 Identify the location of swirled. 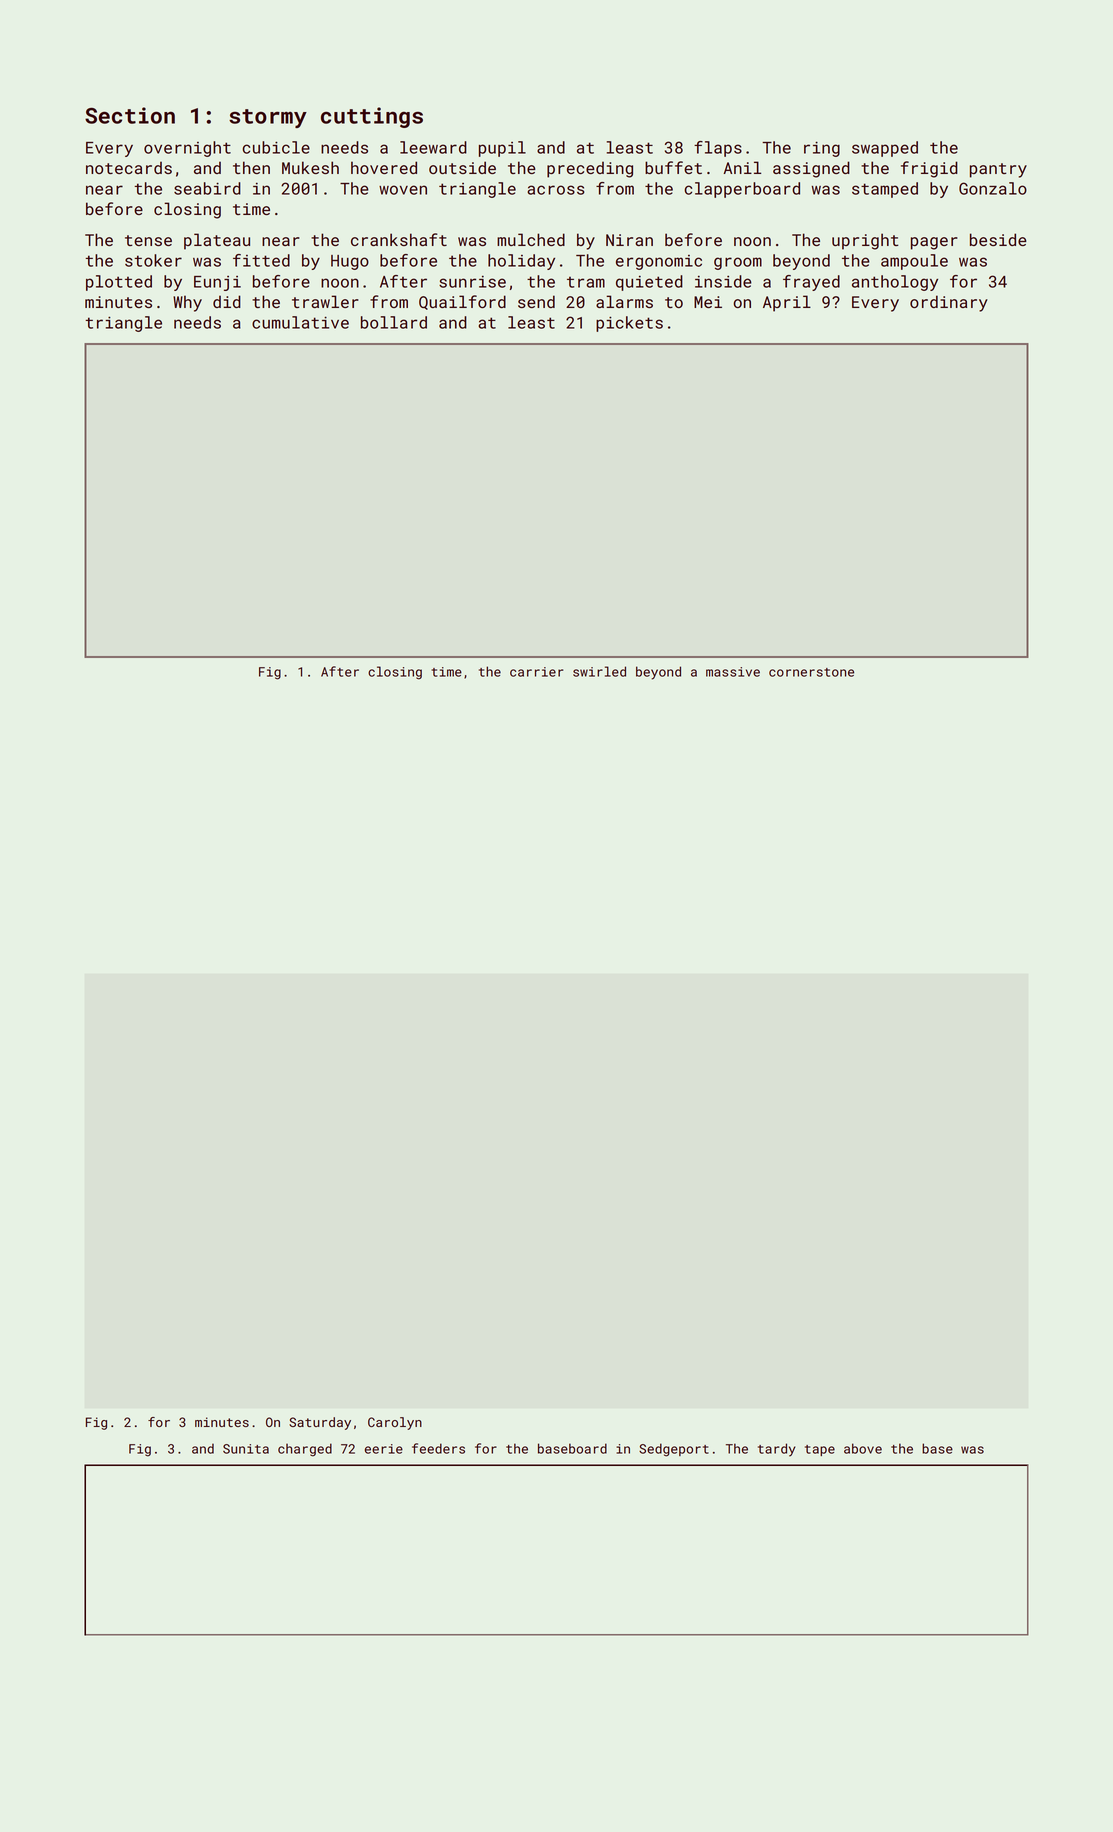
(599, 671).
